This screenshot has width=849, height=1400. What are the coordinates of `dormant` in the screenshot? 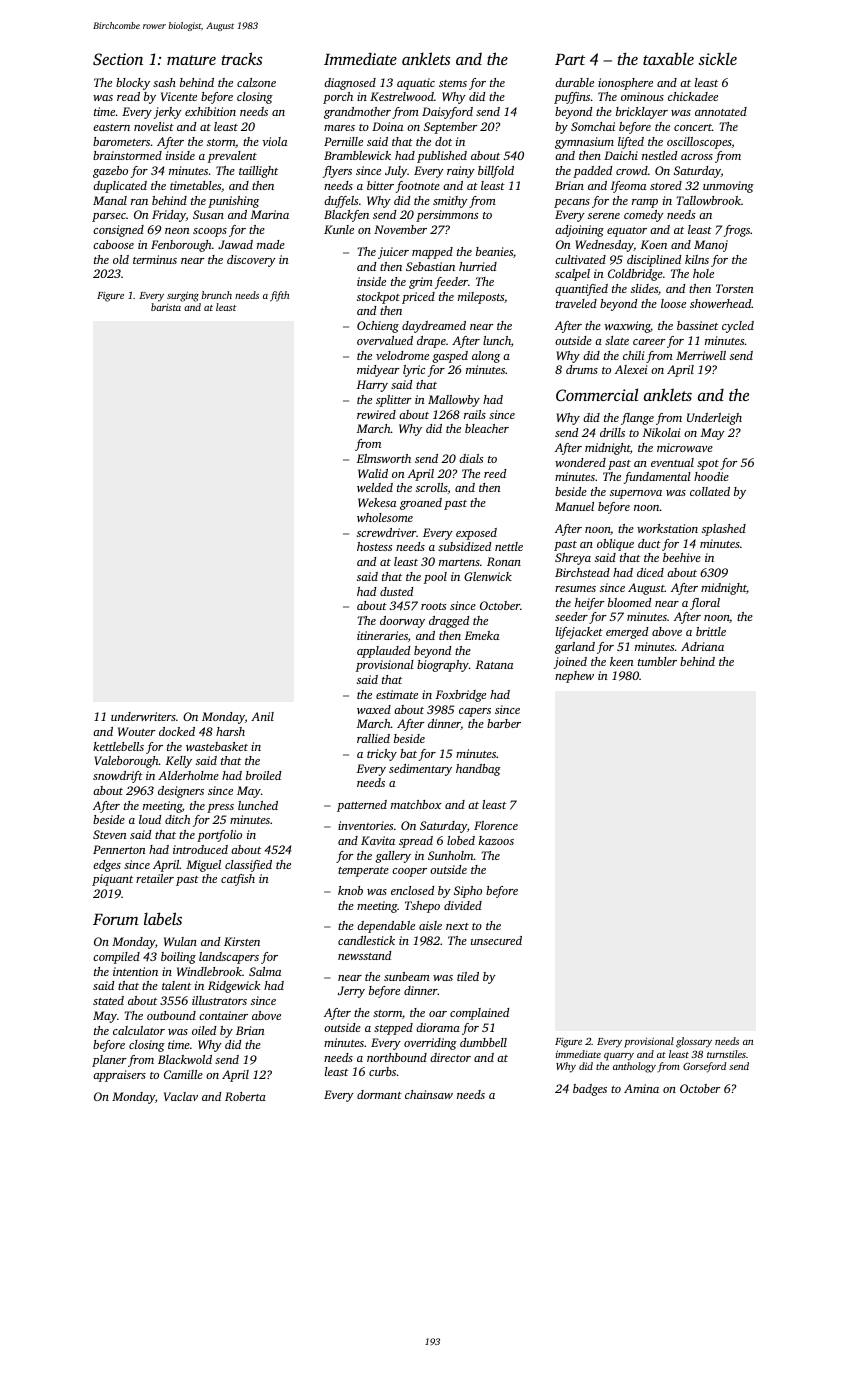 It's located at (379, 1094).
